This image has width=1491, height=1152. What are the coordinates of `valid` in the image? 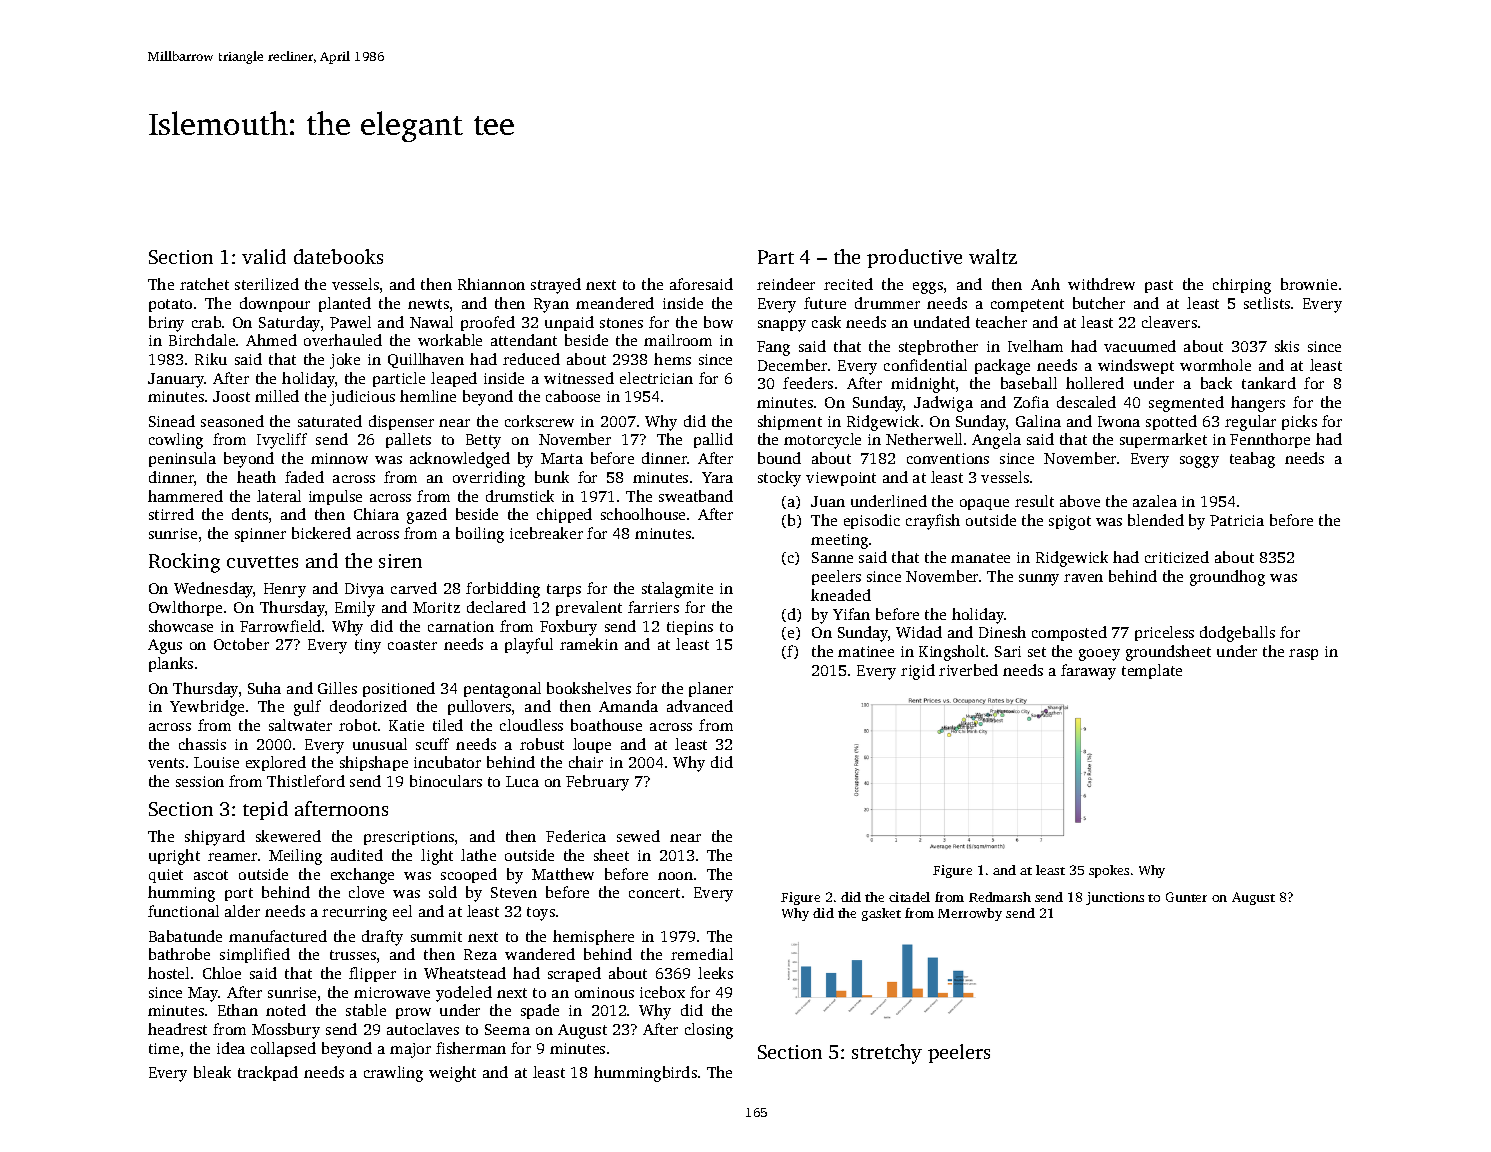 It's located at (264, 256).
